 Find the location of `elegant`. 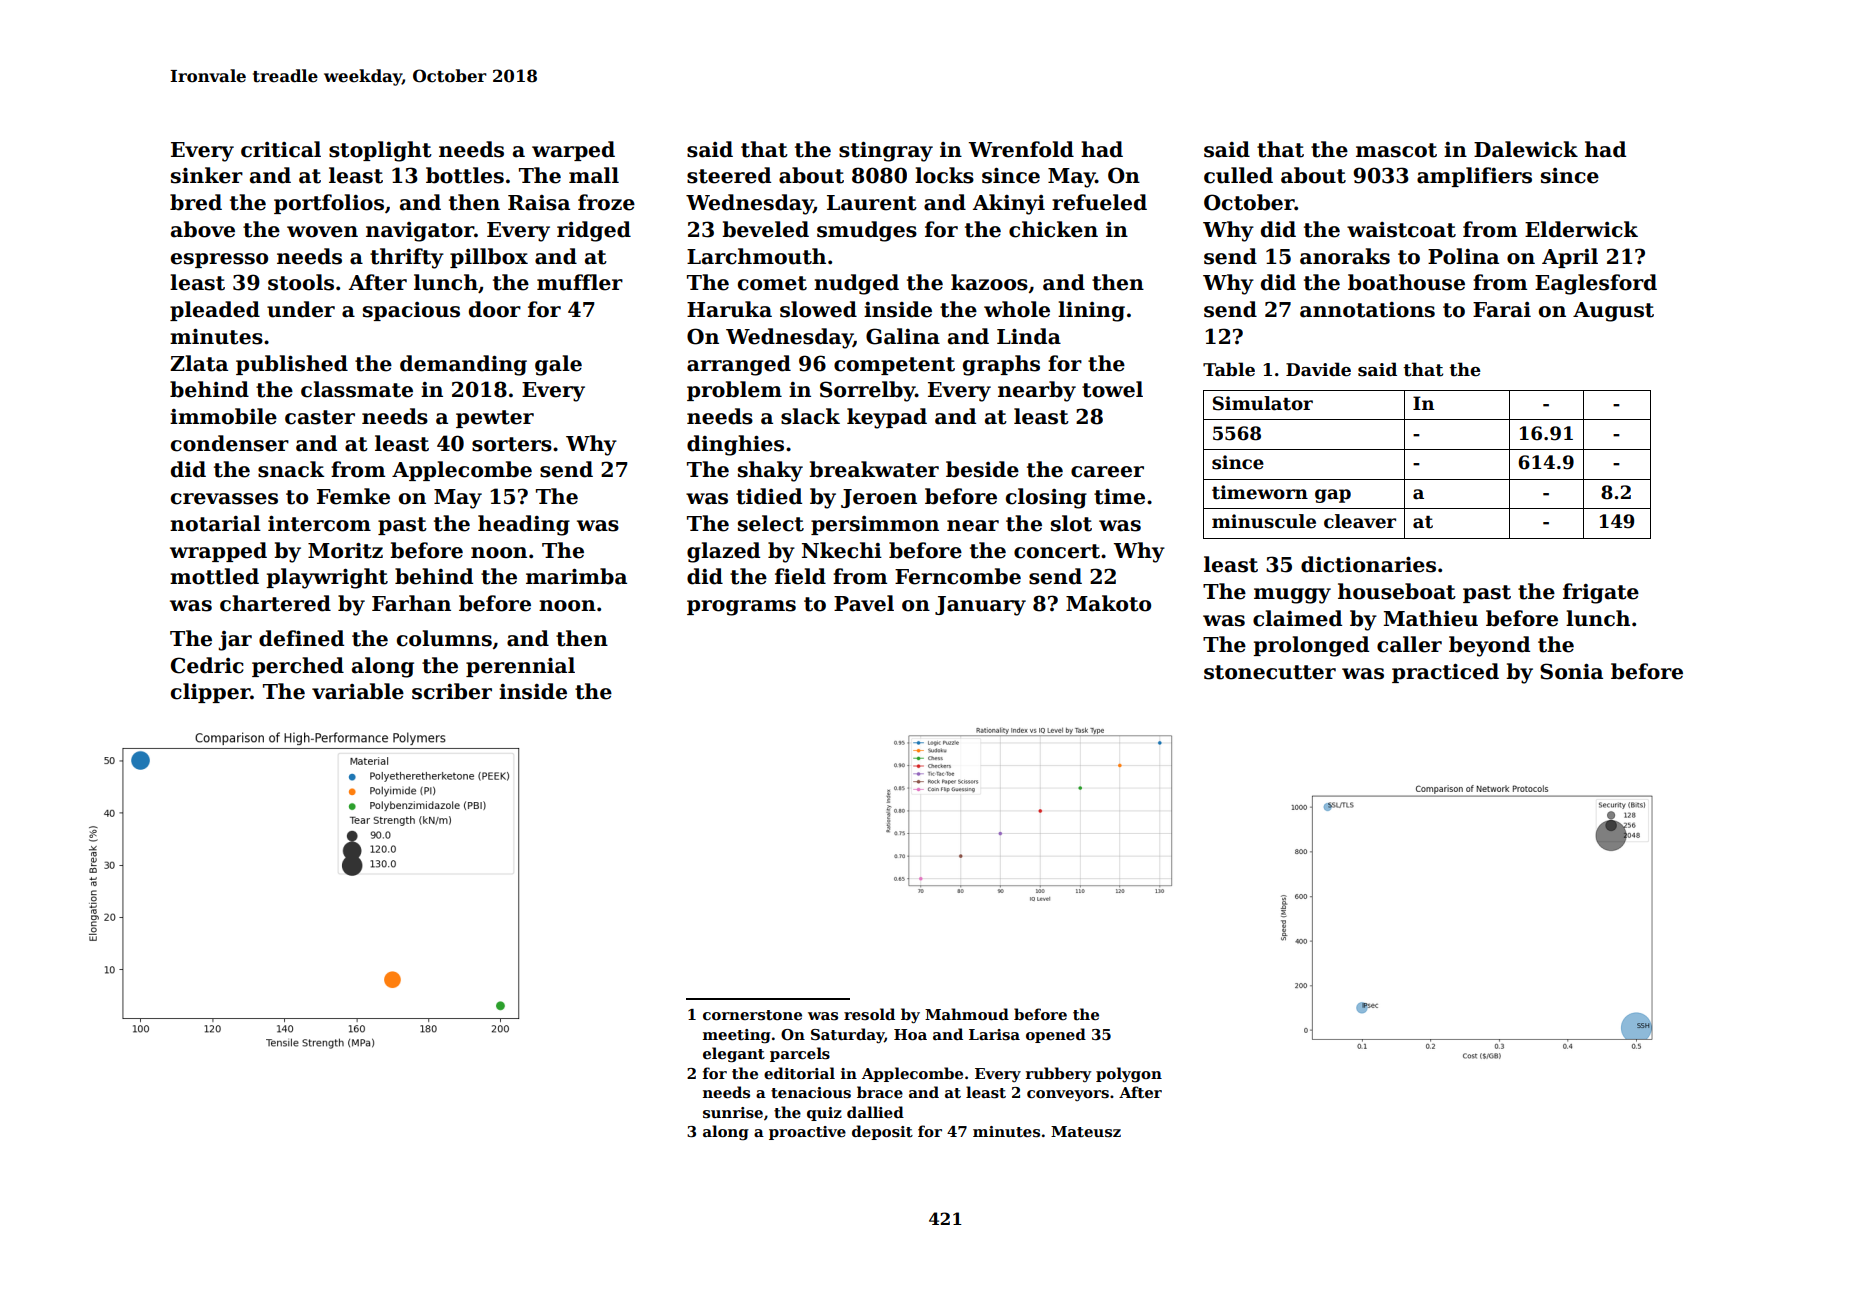

elegant is located at coordinates (734, 1055).
